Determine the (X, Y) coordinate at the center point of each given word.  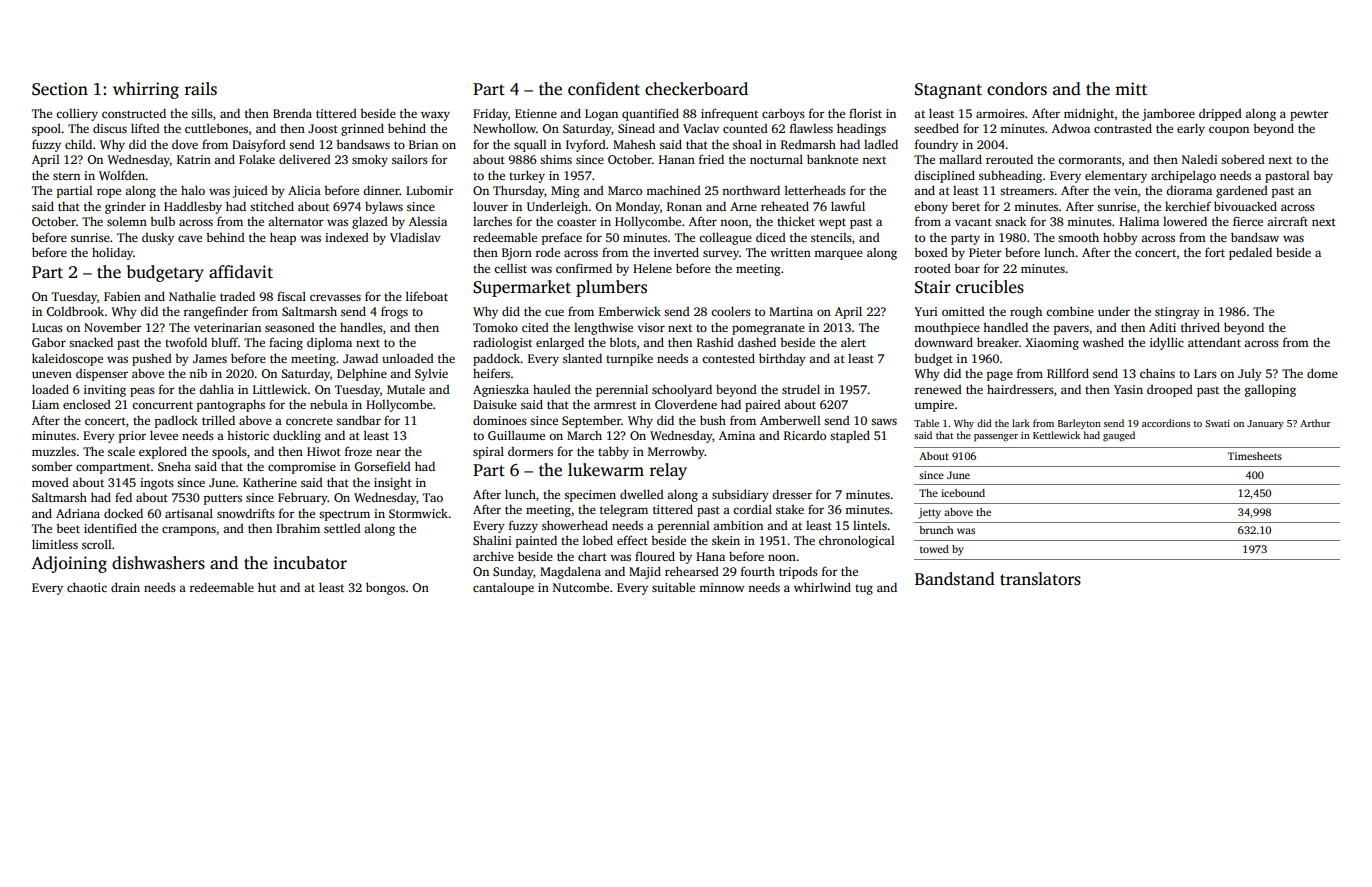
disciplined (944, 176)
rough (1026, 313)
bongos (385, 588)
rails (201, 89)
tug (864, 589)
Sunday (513, 572)
